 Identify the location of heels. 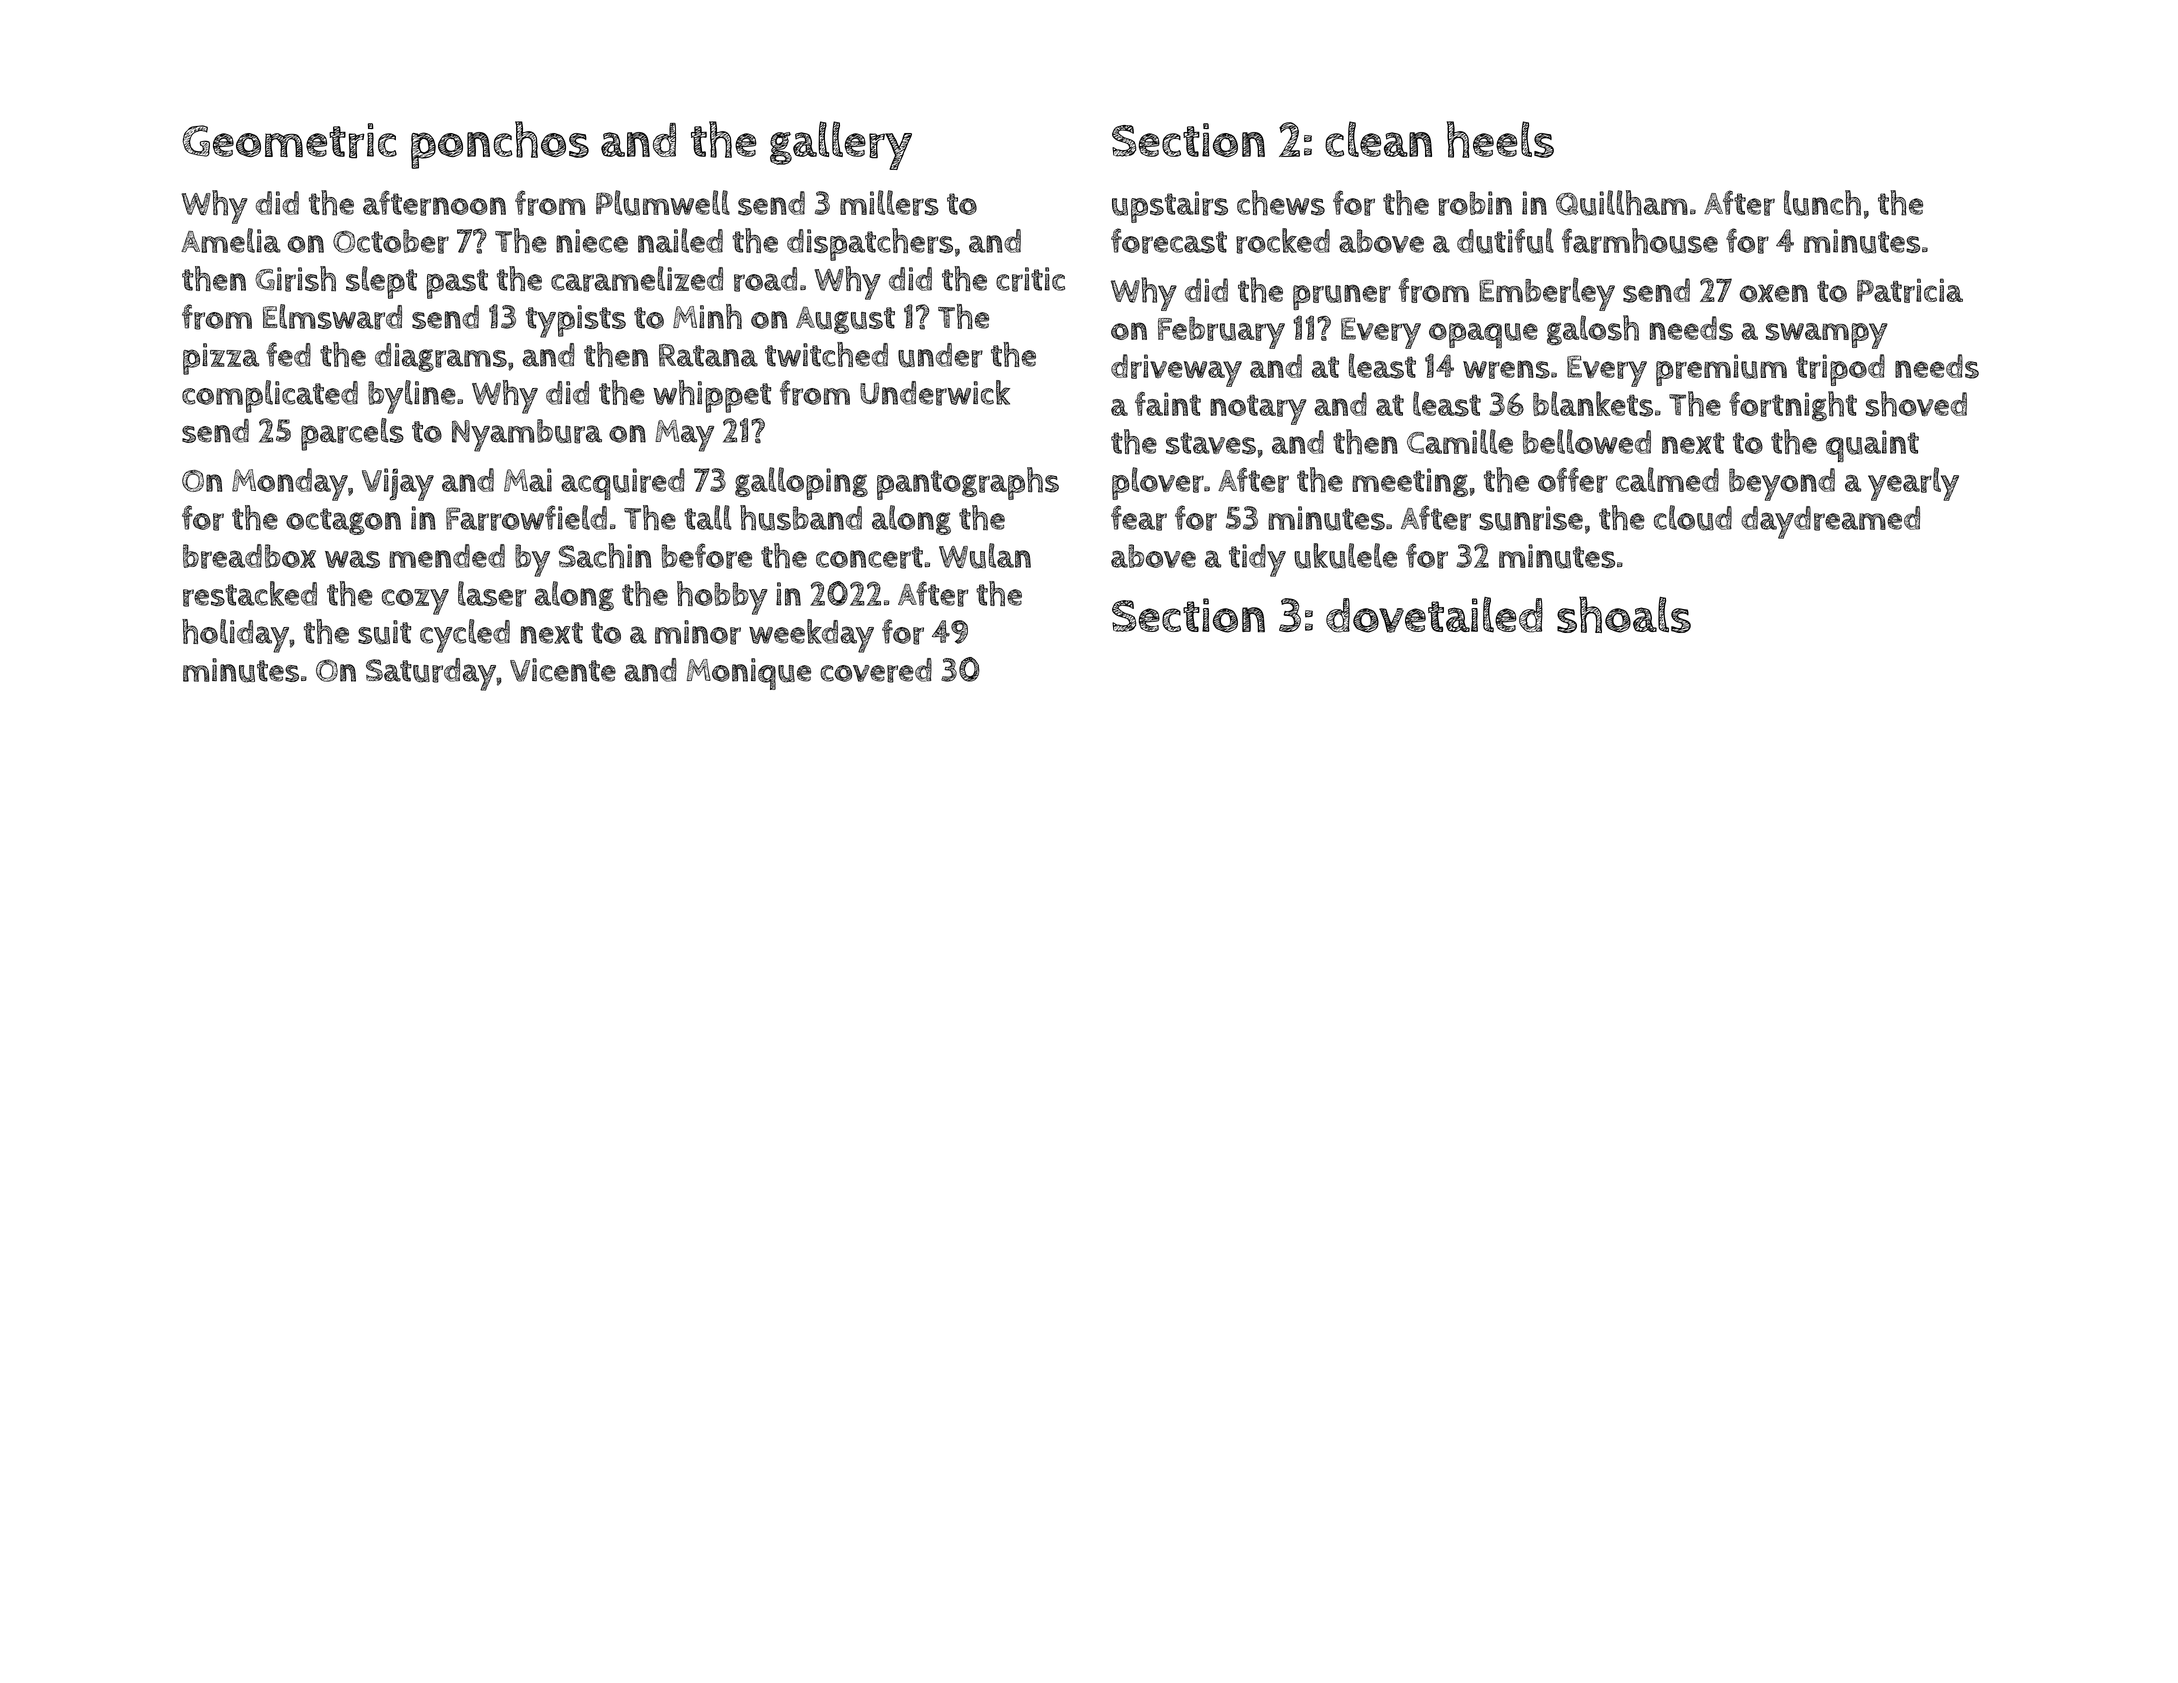
(1500, 139).
